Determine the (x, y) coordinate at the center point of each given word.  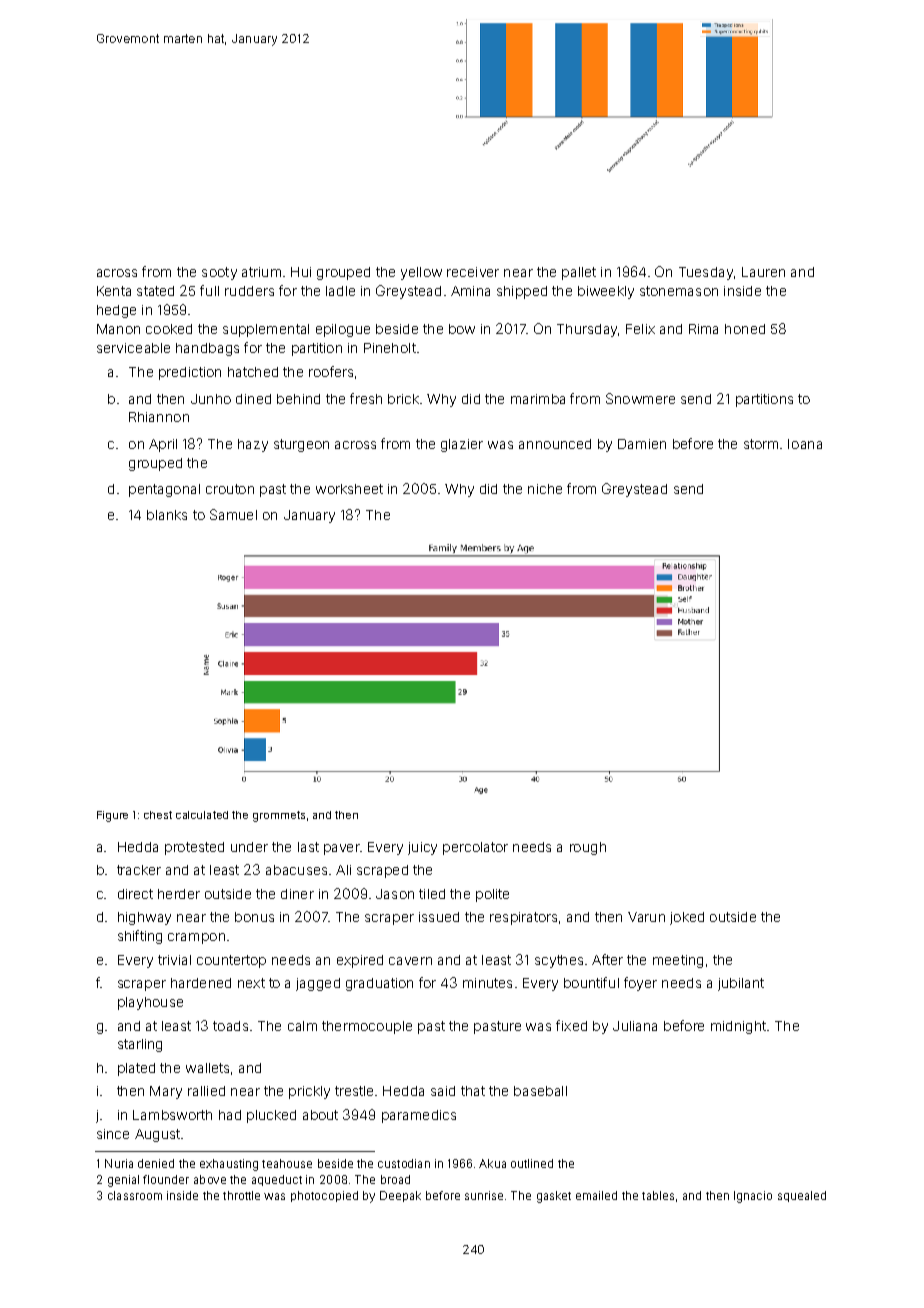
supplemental (266, 330)
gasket (554, 1197)
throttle (241, 1195)
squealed (802, 1196)
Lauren (763, 272)
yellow (421, 273)
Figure (112, 816)
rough (588, 848)
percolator (475, 848)
